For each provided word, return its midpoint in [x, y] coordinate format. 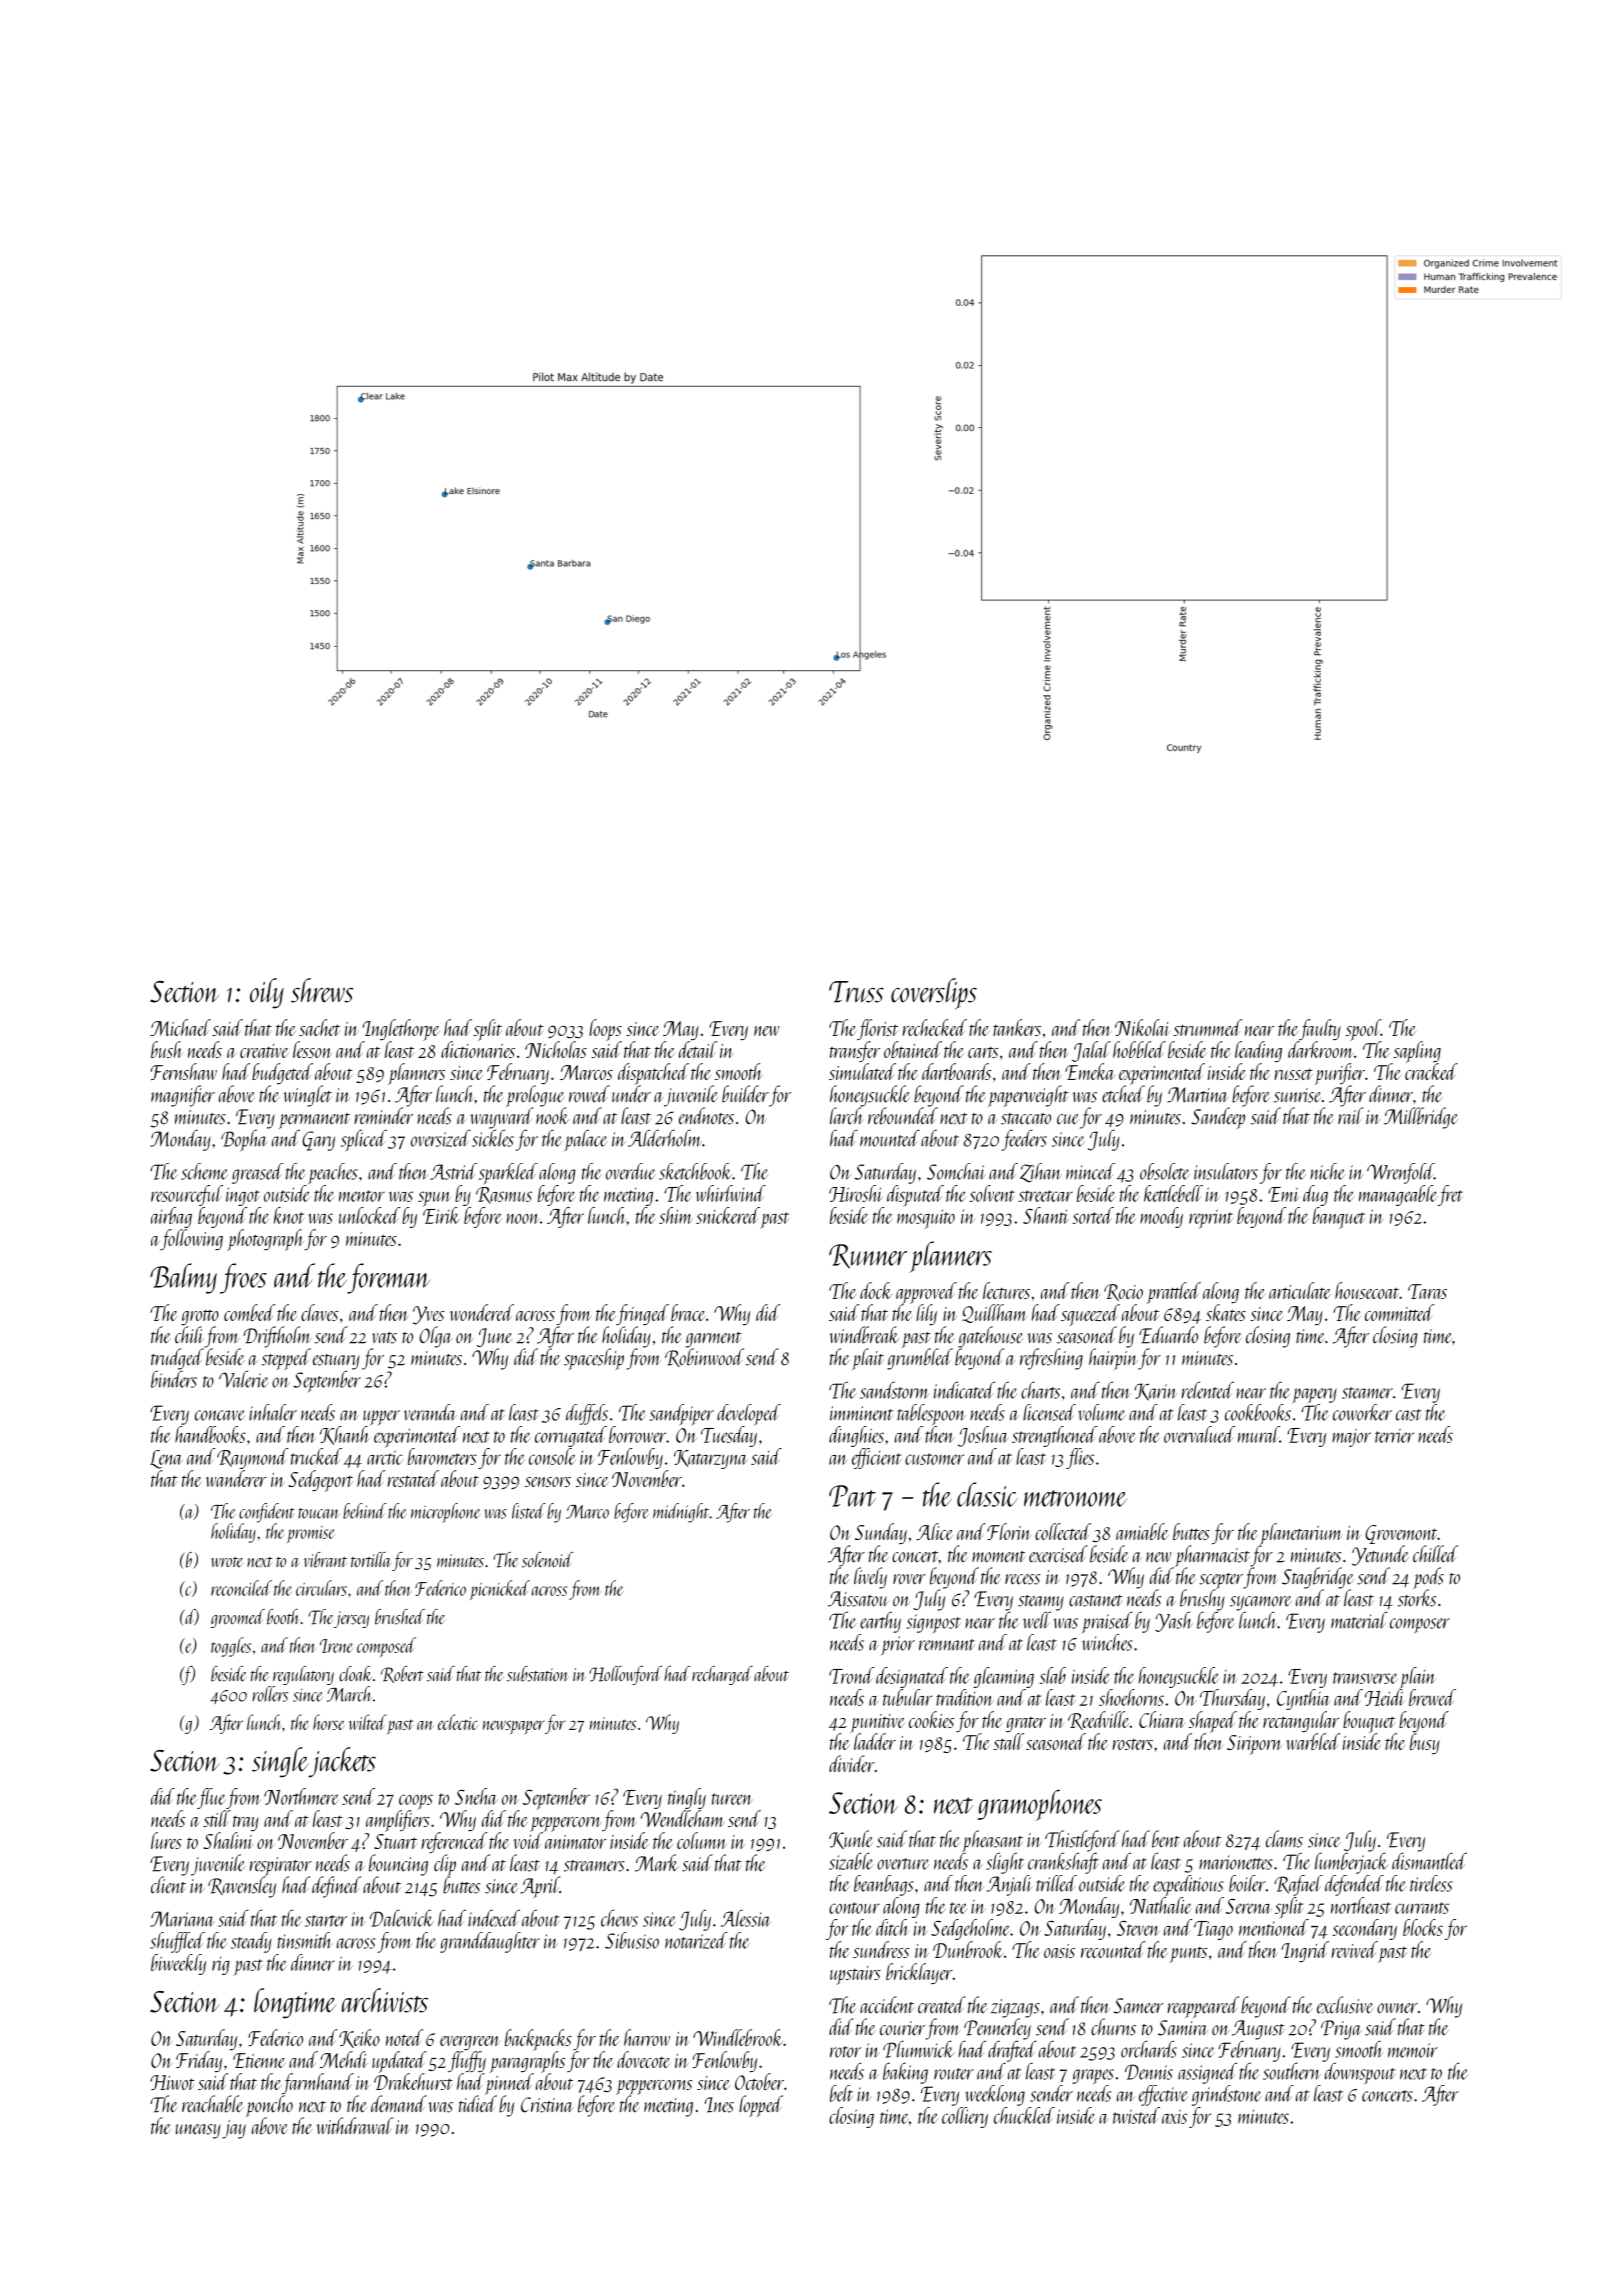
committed [1399, 1312]
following [191, 1239]
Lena [166, 1459]
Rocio [1123, 1292]
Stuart [395, 1841]
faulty [1320, 1029]
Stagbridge [1318, 1578]
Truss [856, 992]
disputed [915, 1196]
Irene [336, 1646]
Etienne [259, 2060]
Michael [180, 1027]
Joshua [983, 1436]
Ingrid [1305, 1951]
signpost [934, 1624]
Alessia [745, 1918]
